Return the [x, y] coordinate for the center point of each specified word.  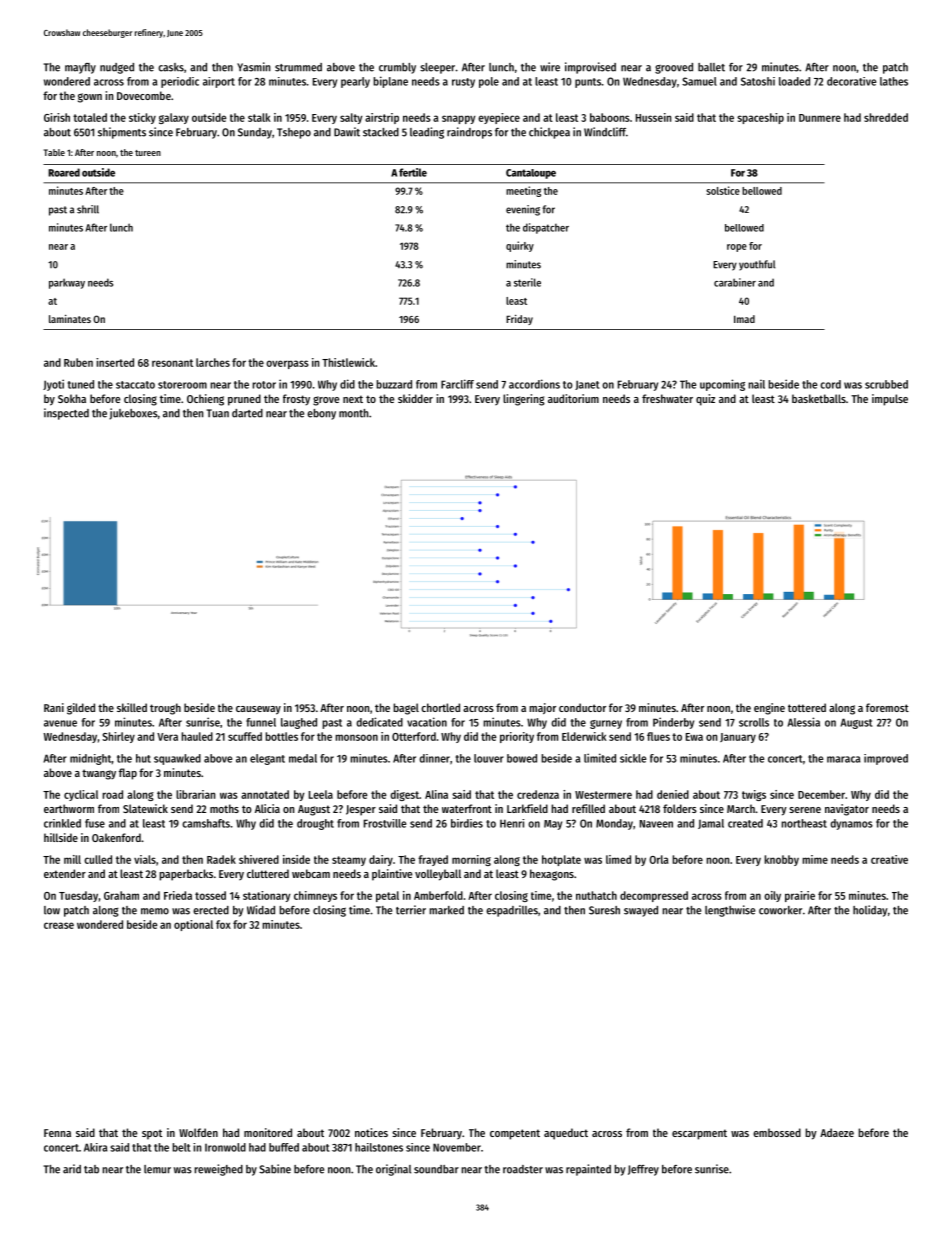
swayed [641, 911]
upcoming [722, 385]
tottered [807, 707]
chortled [440, 707]
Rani [54, 707]
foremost [887, 707]
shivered [259, 859]
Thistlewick [348, 362]
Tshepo [294, 133]
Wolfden [198, 1132]
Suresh [604, 910]
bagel [406, 709]
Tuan [218, 413]
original [393, 1170]
